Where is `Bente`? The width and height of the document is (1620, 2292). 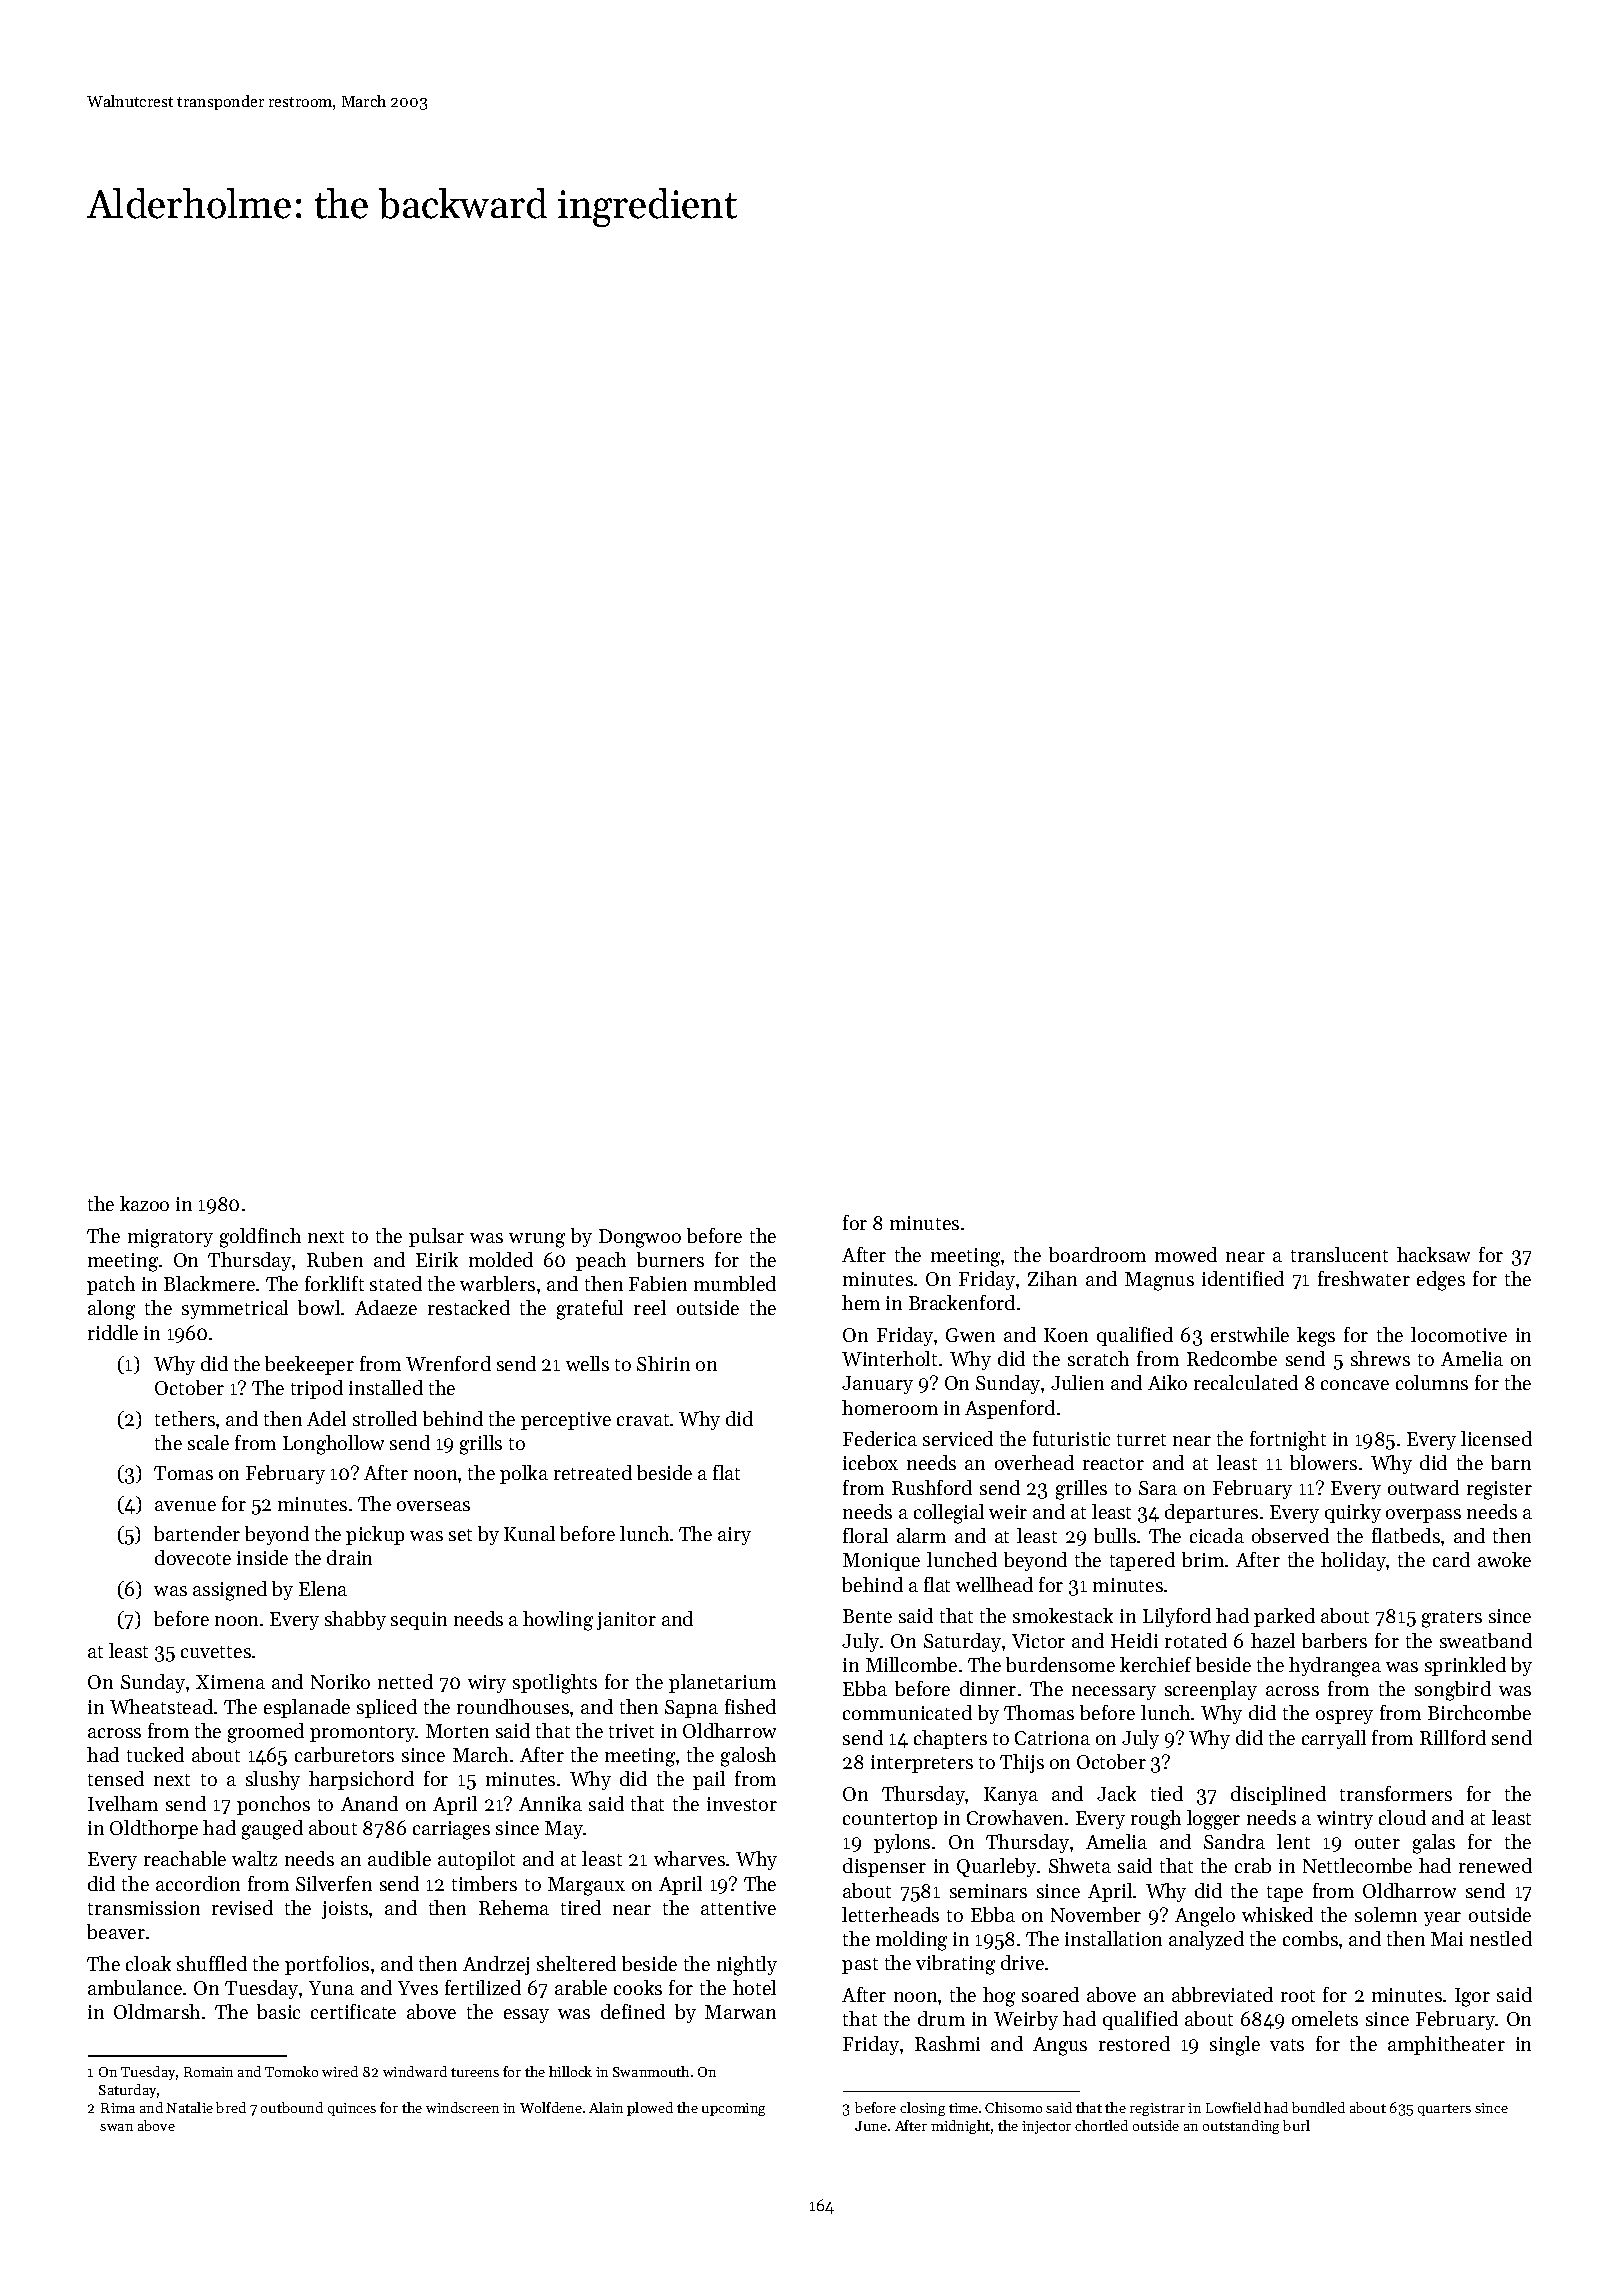
Bente is located at coordinates (867, 1616).
